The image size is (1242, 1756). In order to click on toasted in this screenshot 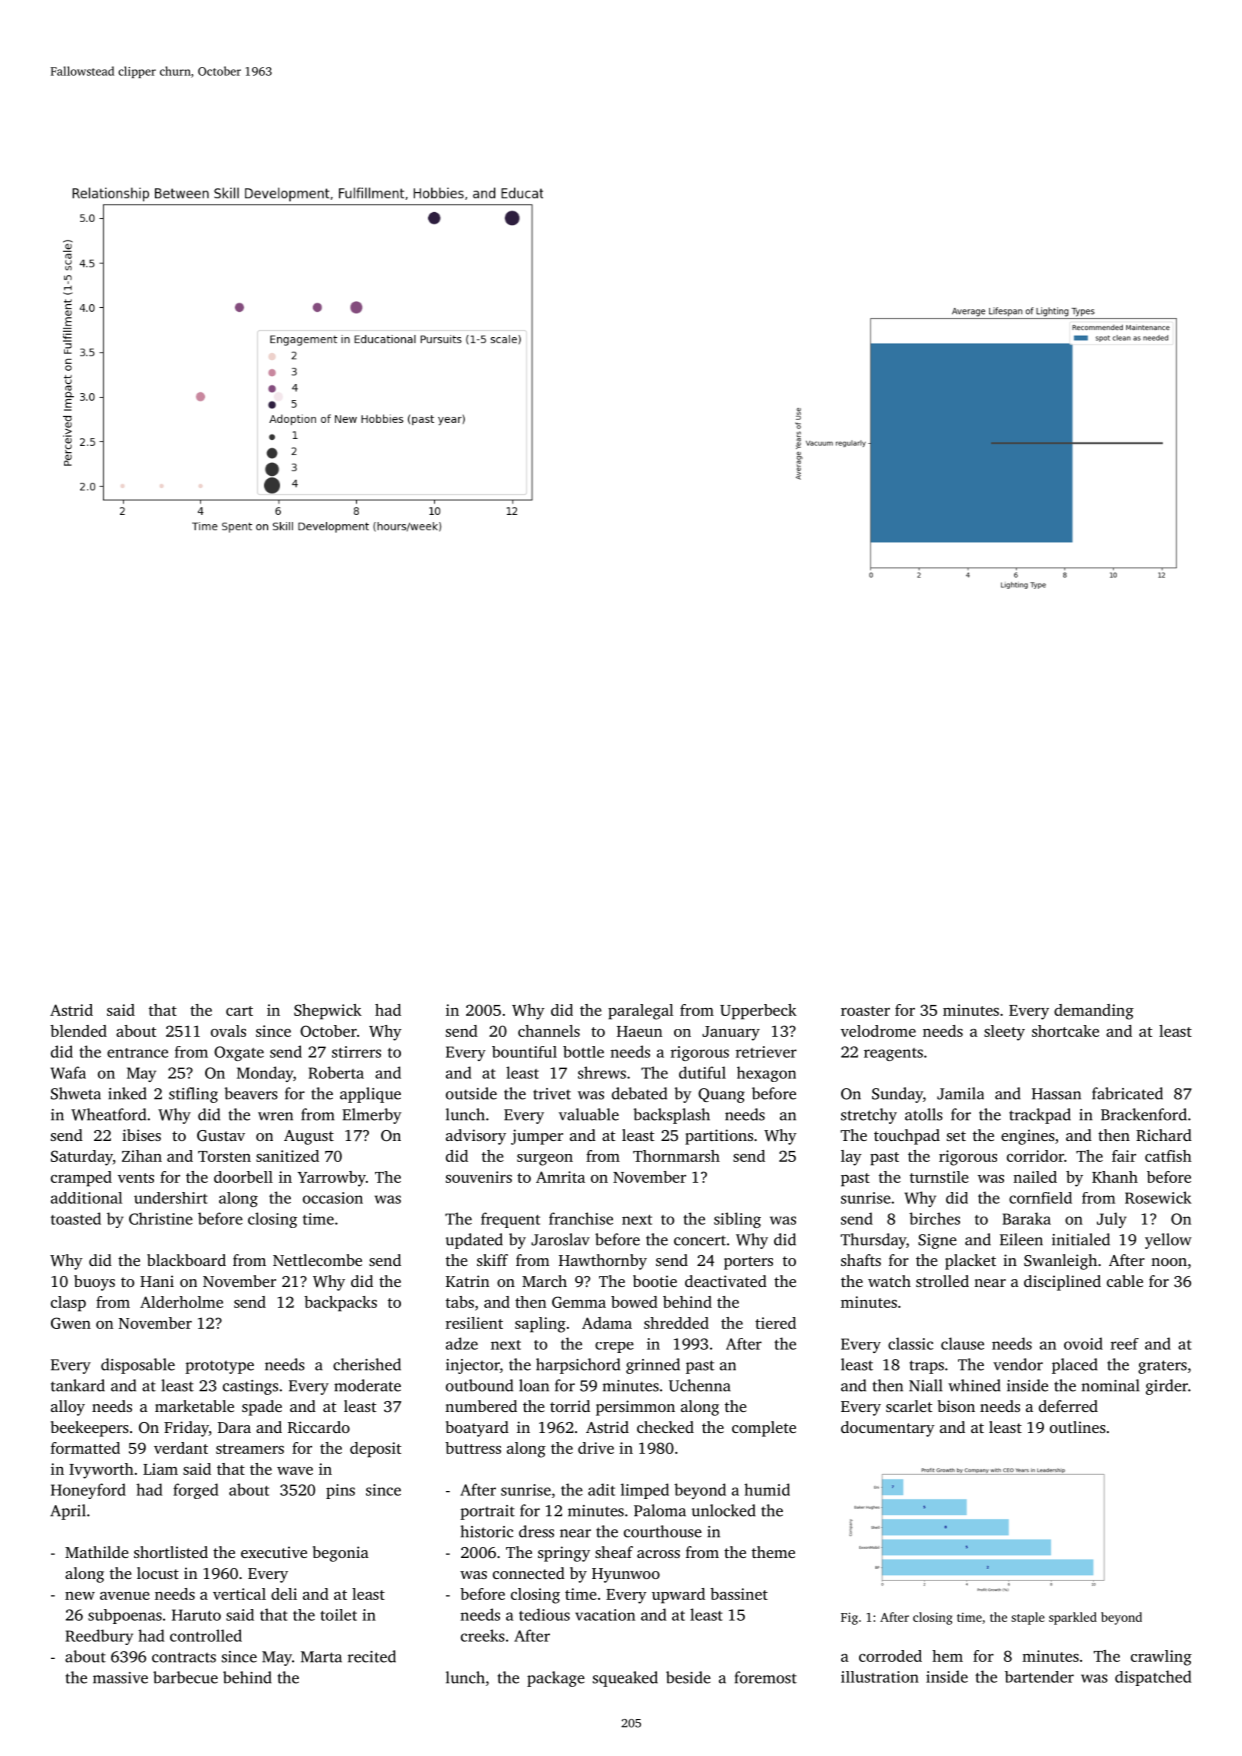, I will do `click(76, 1218)`.
